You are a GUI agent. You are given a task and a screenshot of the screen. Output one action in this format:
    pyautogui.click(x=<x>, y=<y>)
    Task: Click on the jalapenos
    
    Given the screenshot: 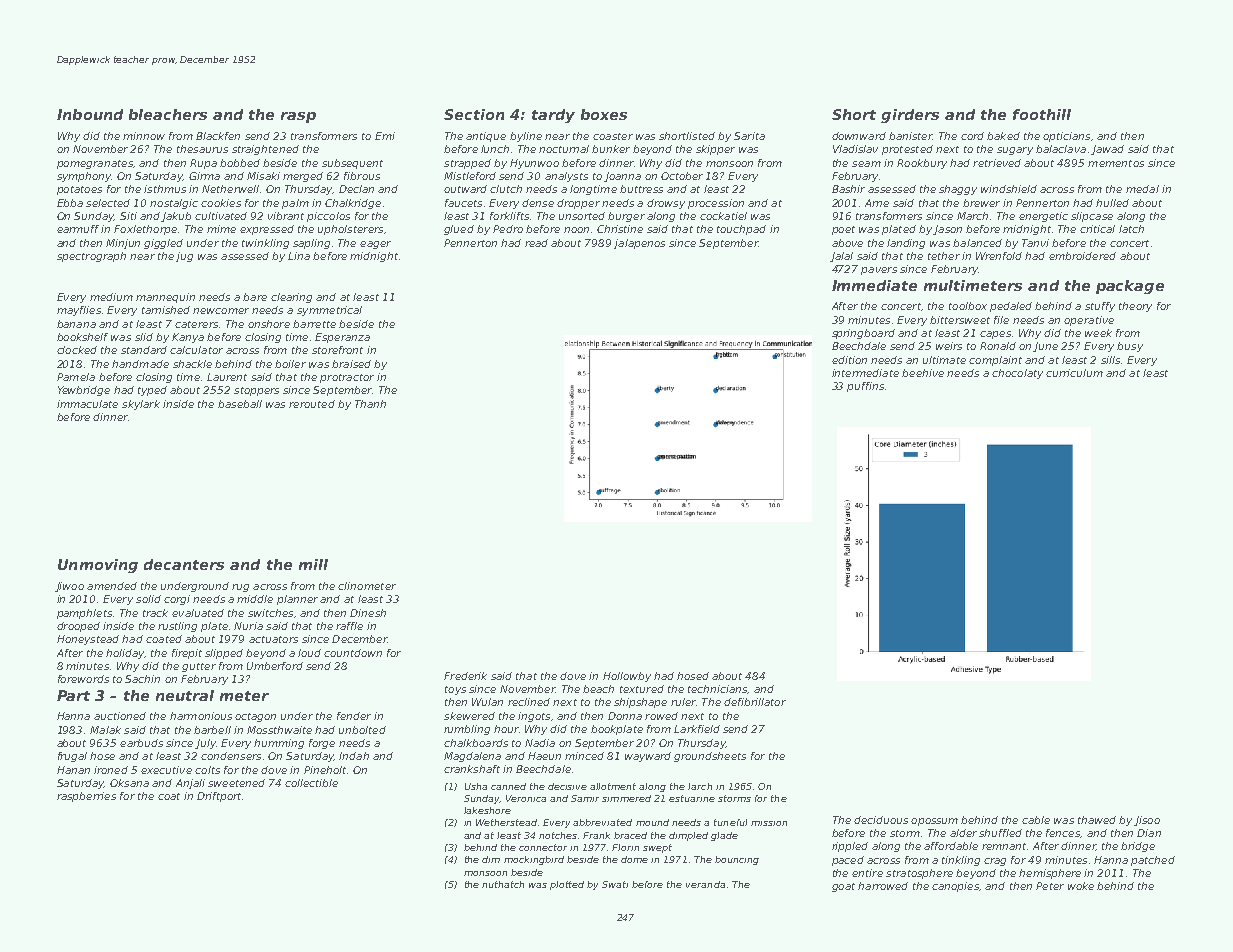 What is the action you would take?
    pyautogui.click(x=639, y=244)
